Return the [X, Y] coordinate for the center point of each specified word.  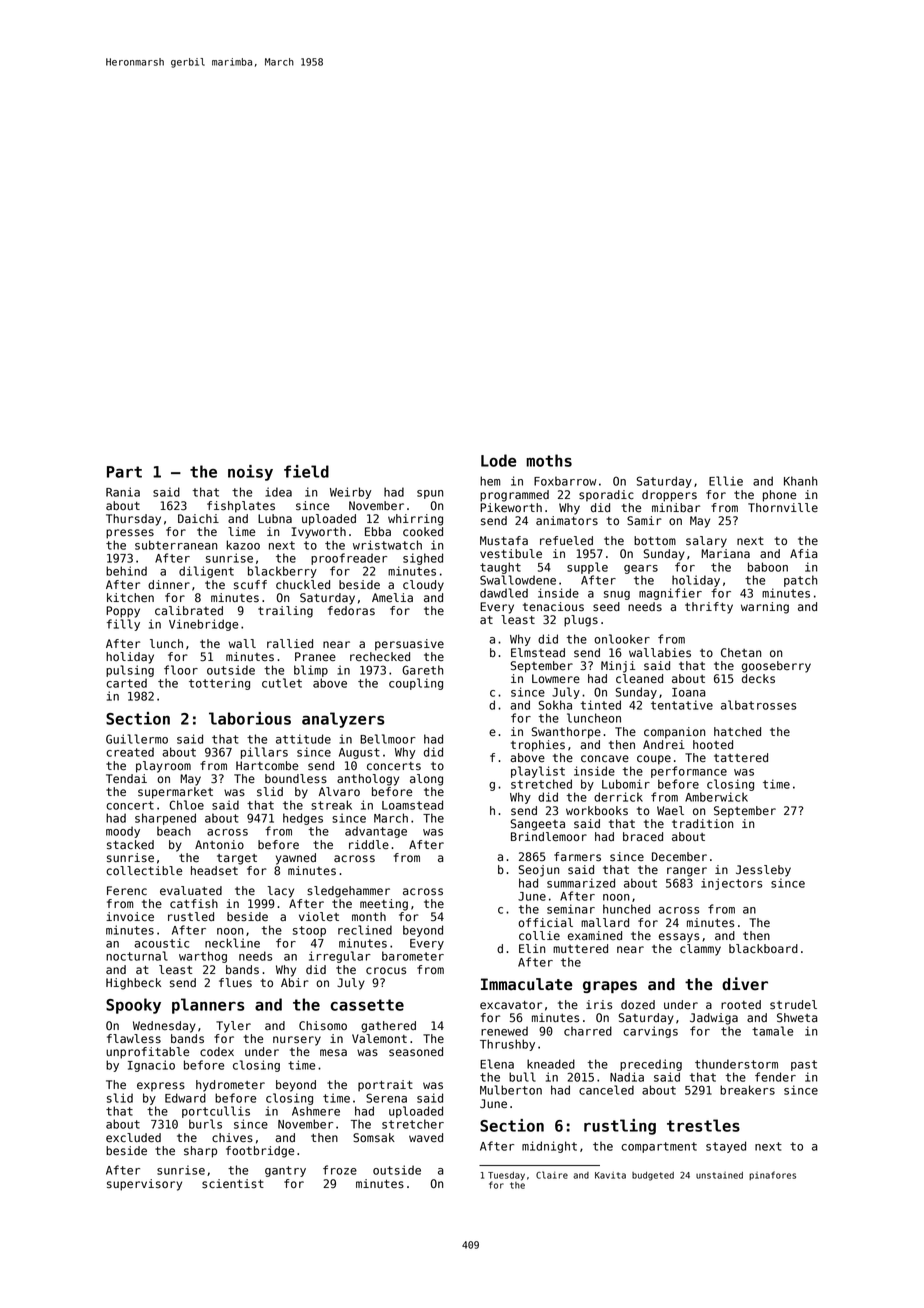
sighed [423, 559]
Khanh [801, 481]
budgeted [653, 1176]
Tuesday [506, 1176]
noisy [250, 473]
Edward [185, 1098]
